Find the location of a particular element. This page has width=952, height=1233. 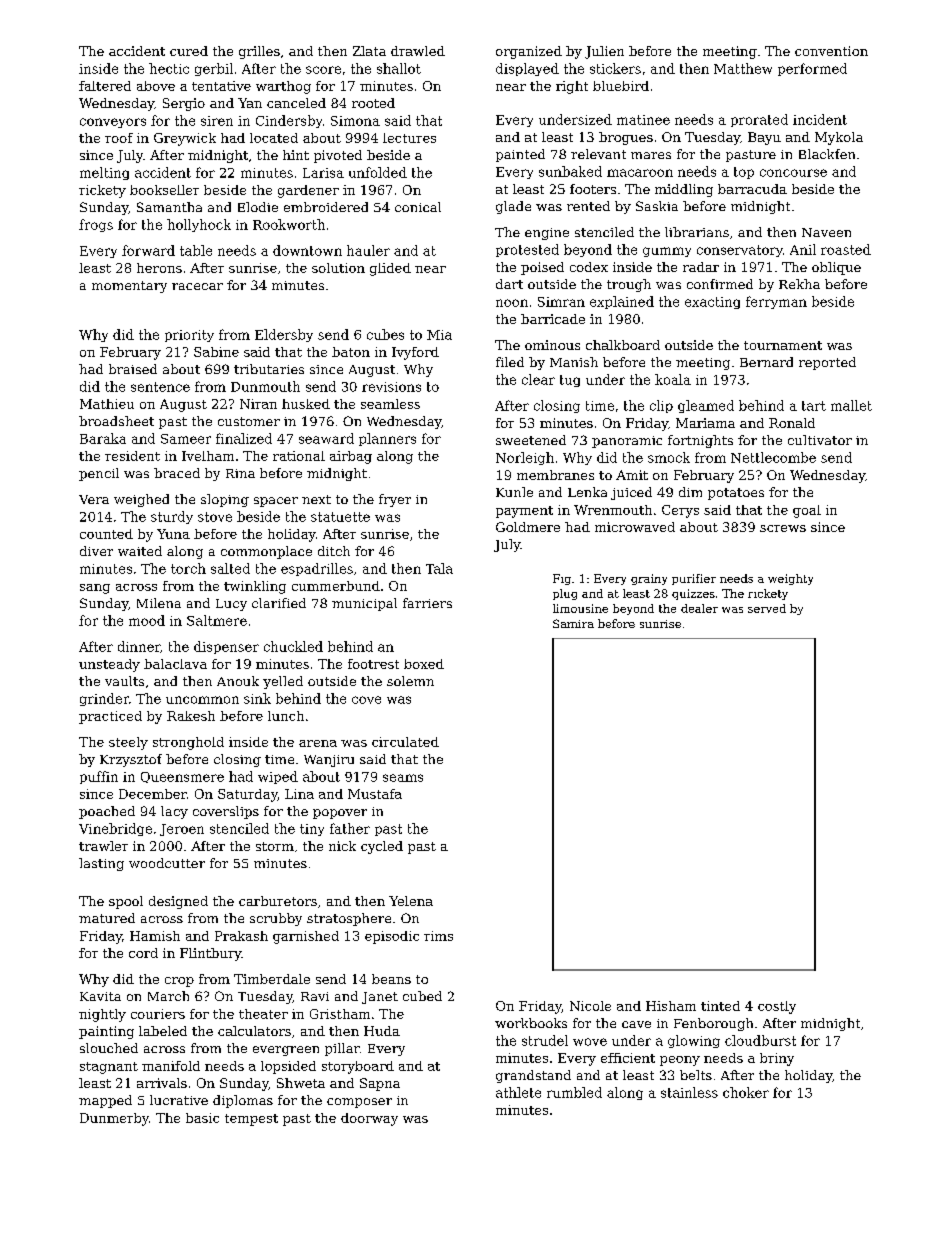

served is located at coordinates (767, 608).
